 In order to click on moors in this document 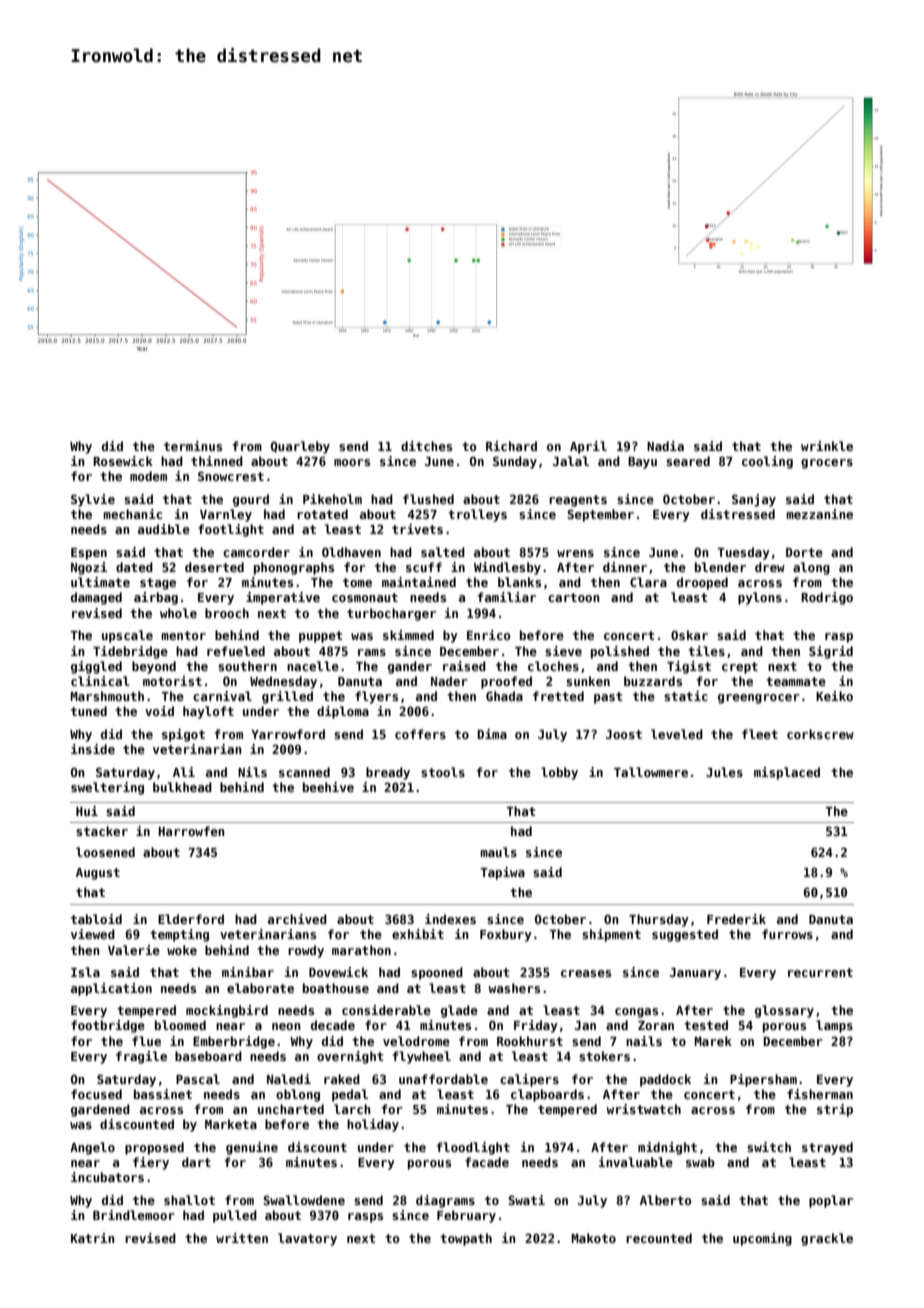, I will do `click(352, 462)`.
